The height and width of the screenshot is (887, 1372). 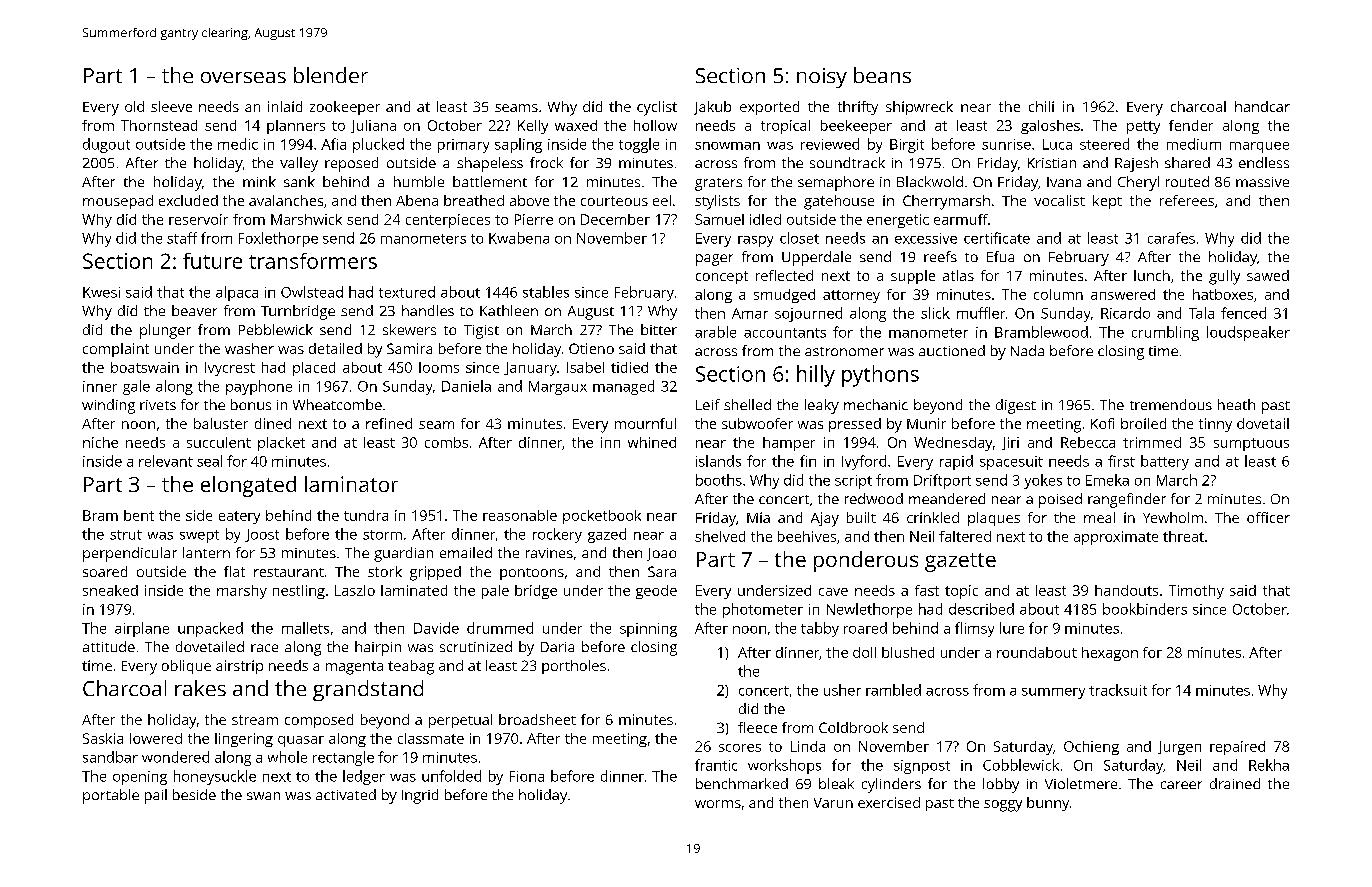 I want to click on pager, so click(x=714, y=260).
